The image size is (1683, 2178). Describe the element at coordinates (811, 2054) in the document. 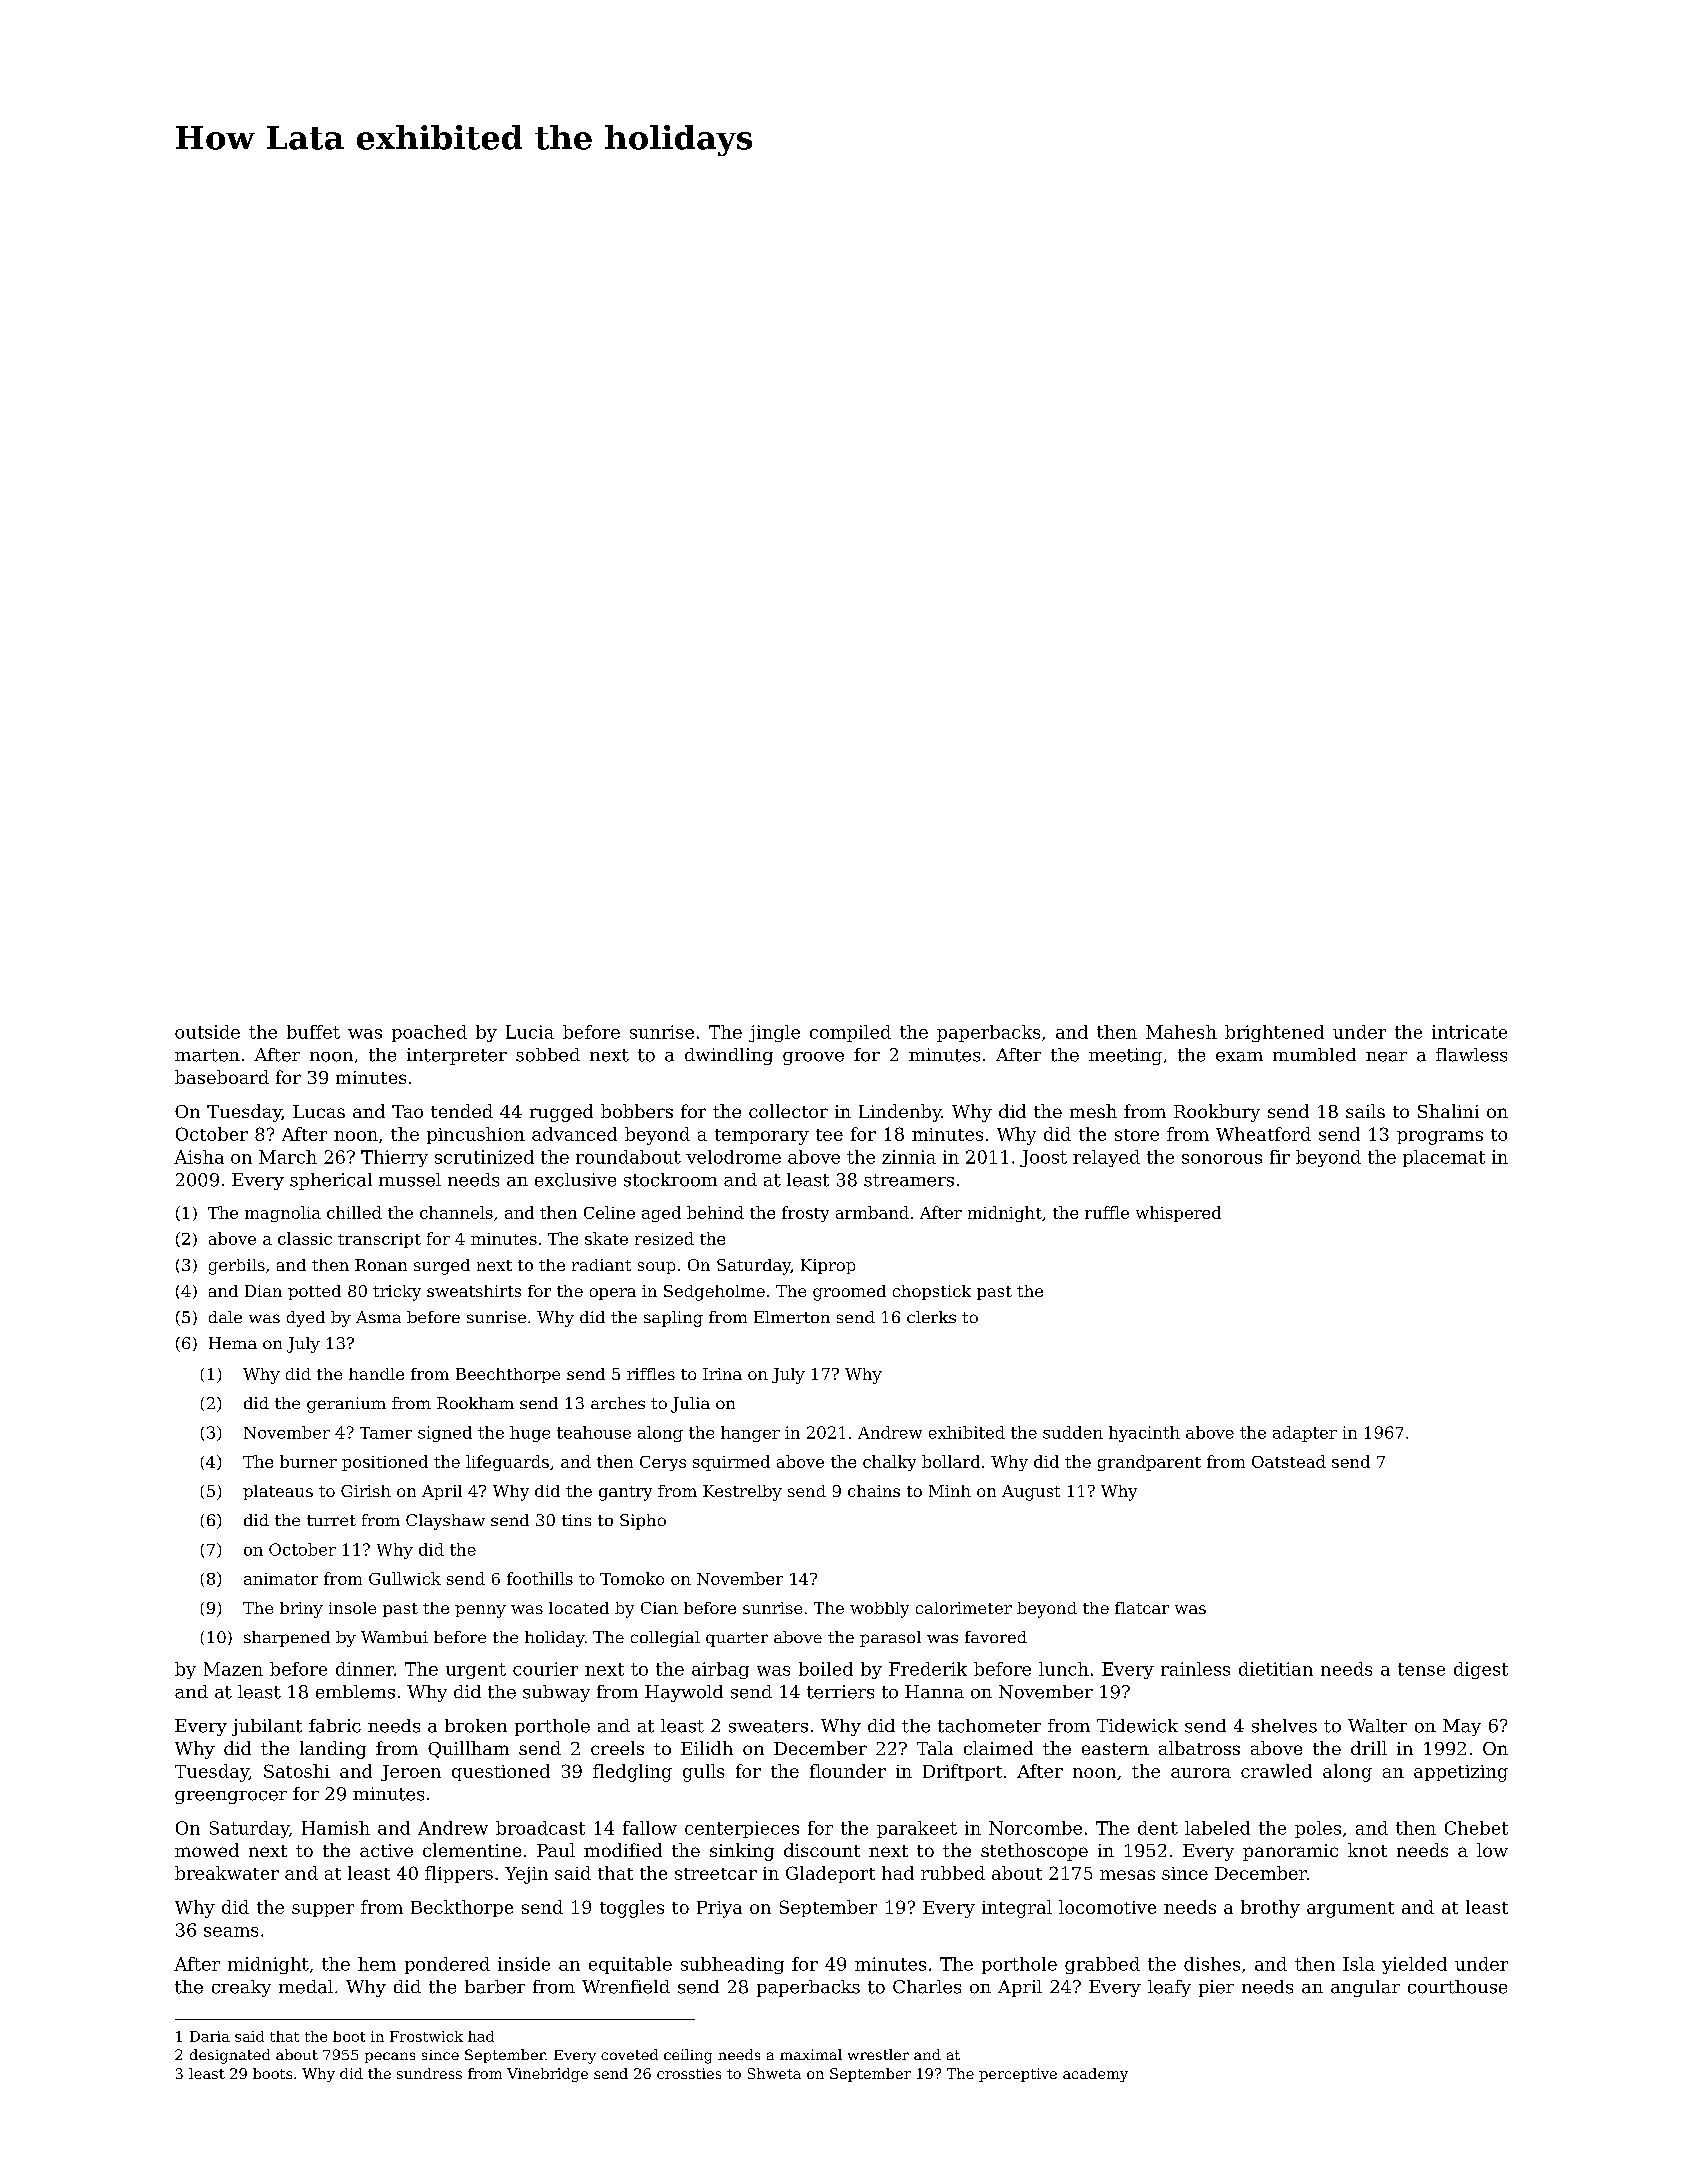

I see `maximal` at that location.
